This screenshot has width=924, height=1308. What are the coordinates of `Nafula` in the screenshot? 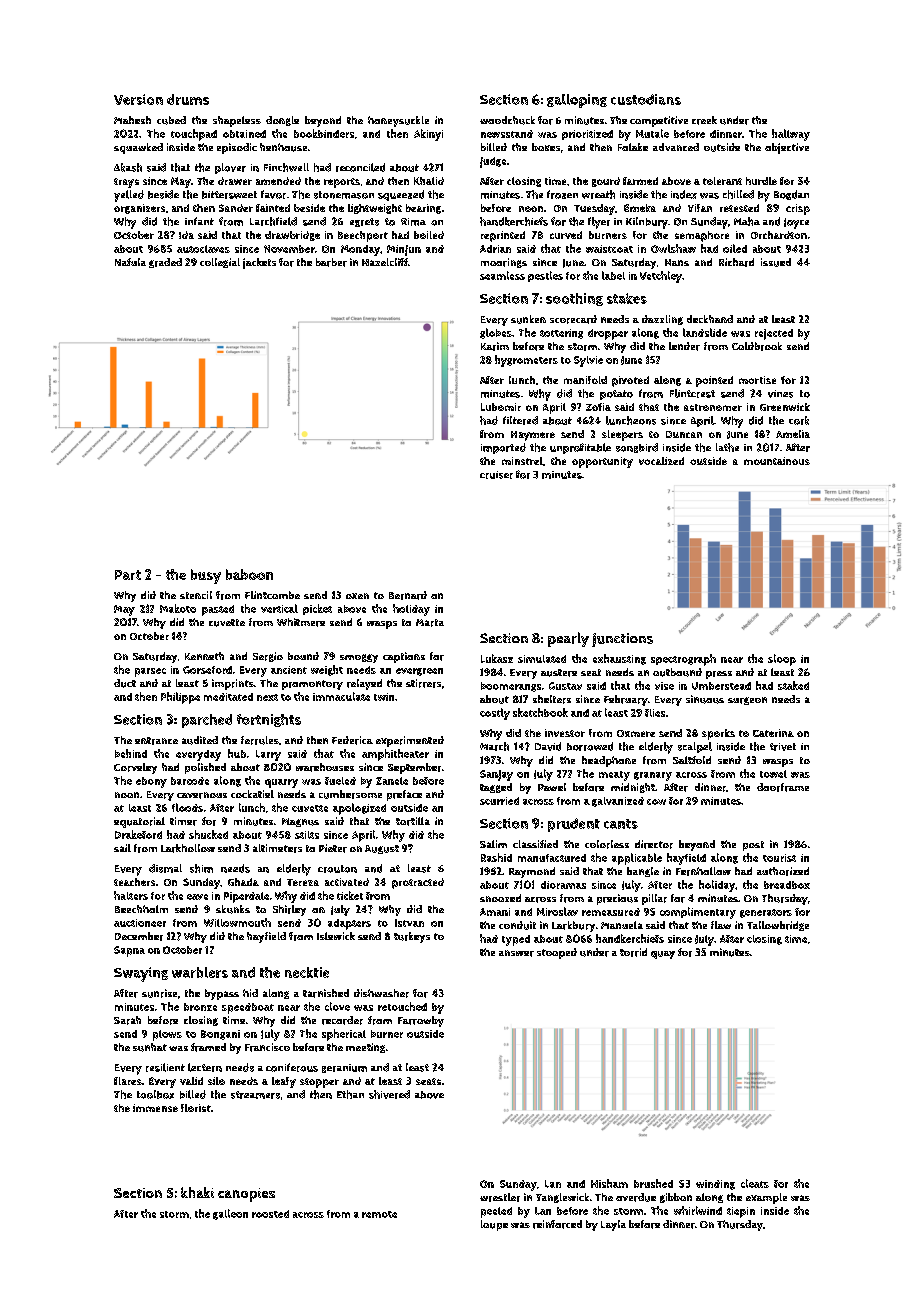 It's located at (130, 262).
